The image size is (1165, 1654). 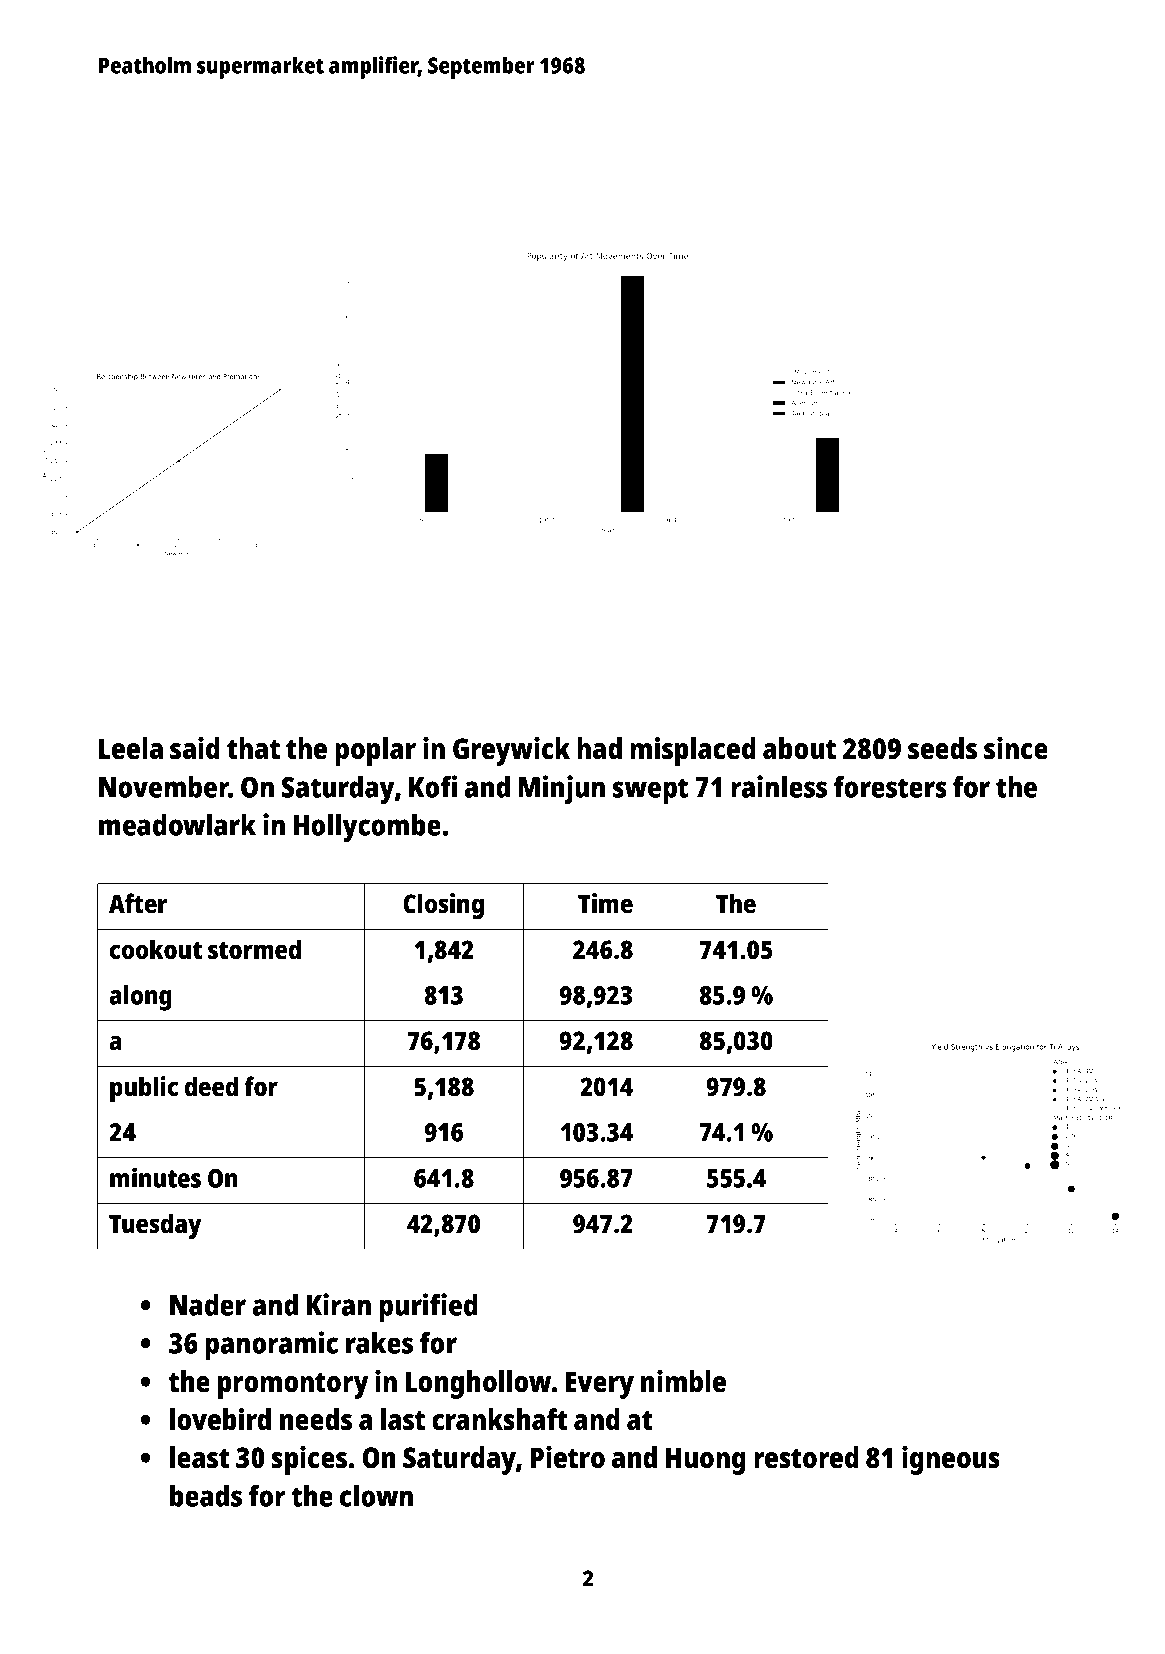 I want to click on stormed, so click(x=254, y=949).
